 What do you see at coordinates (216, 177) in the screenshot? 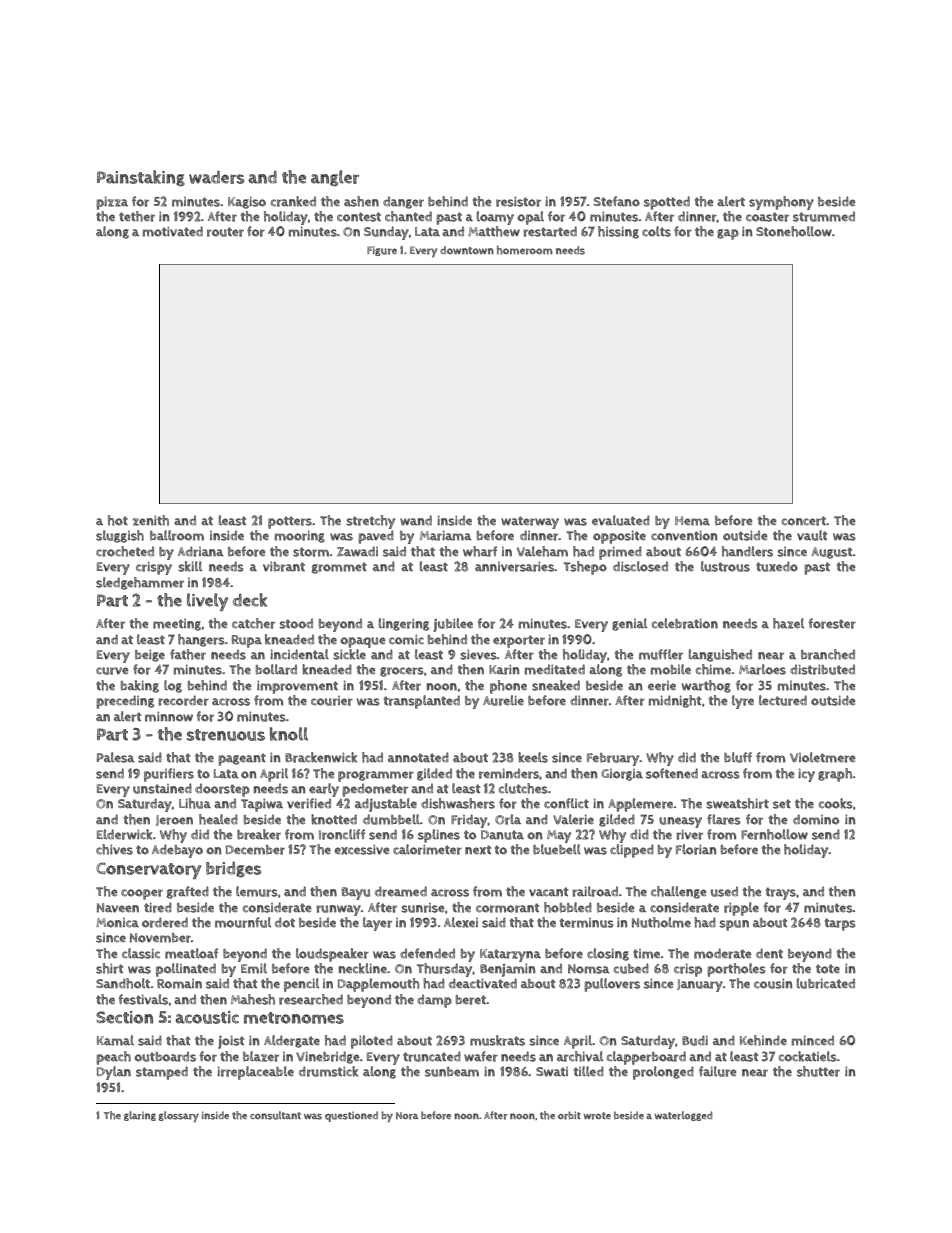
I see `waders` at bounding box center [216, 177].
